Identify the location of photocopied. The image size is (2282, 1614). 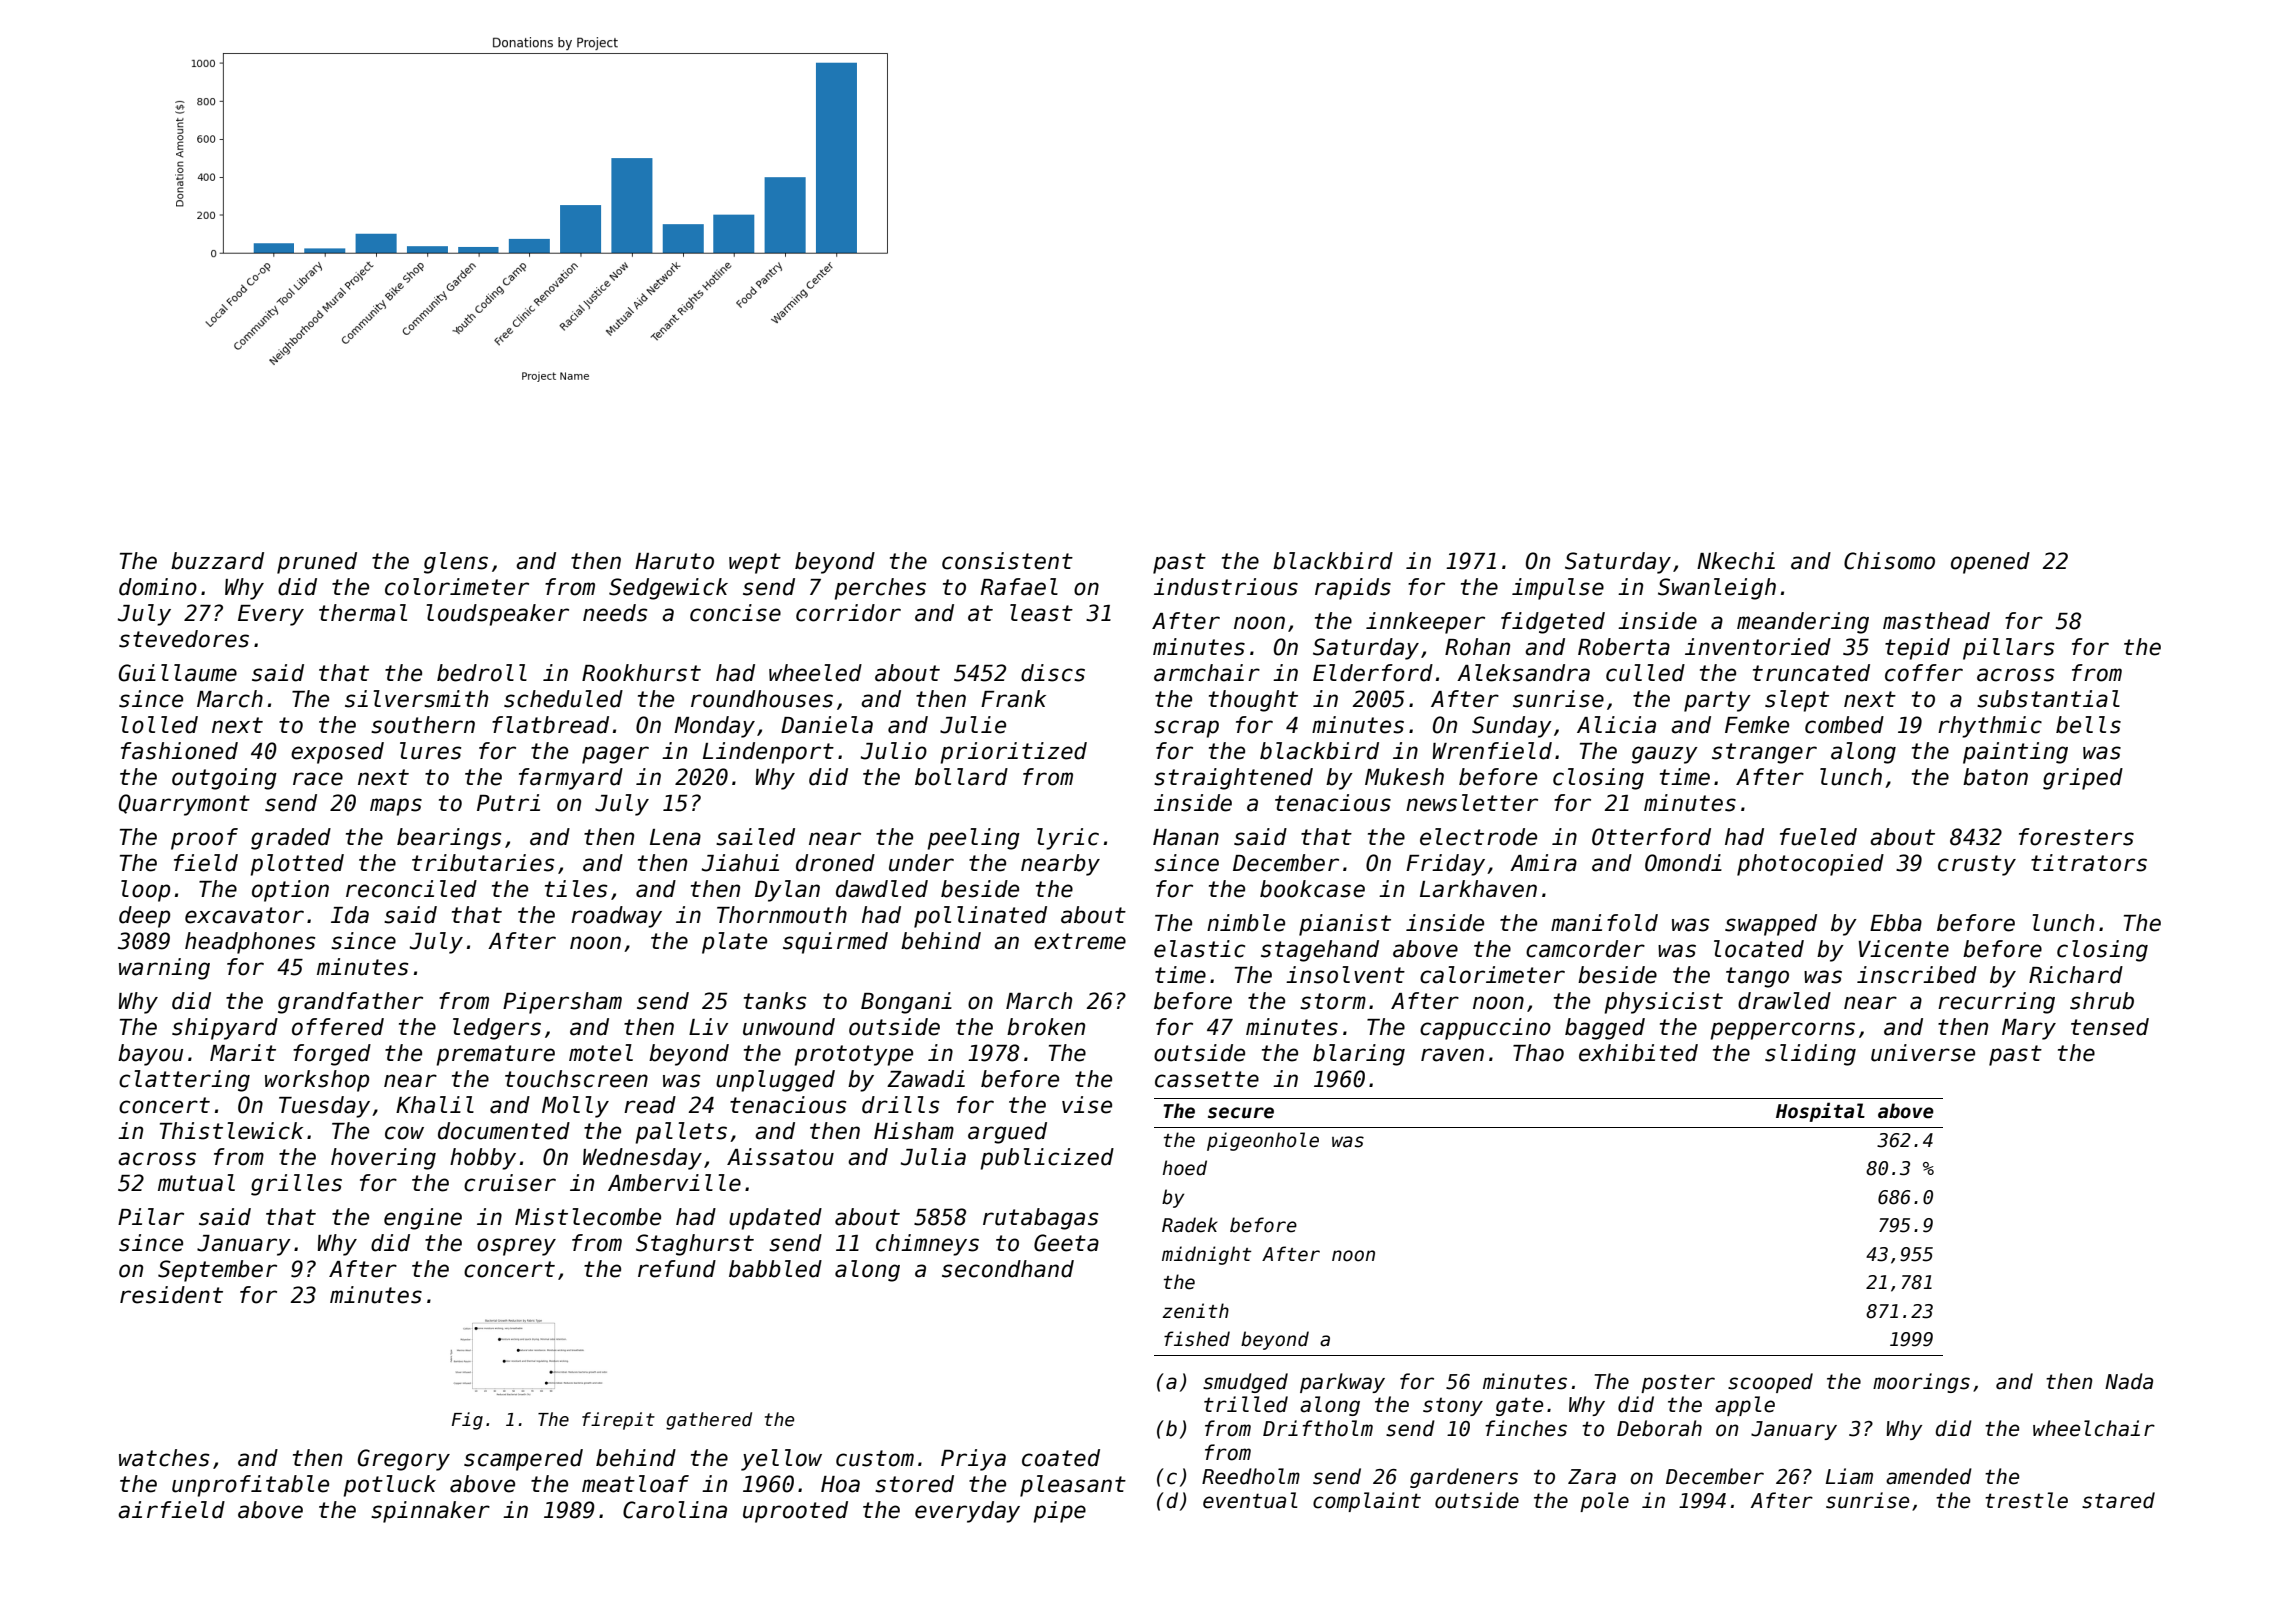
(1810, 865).
